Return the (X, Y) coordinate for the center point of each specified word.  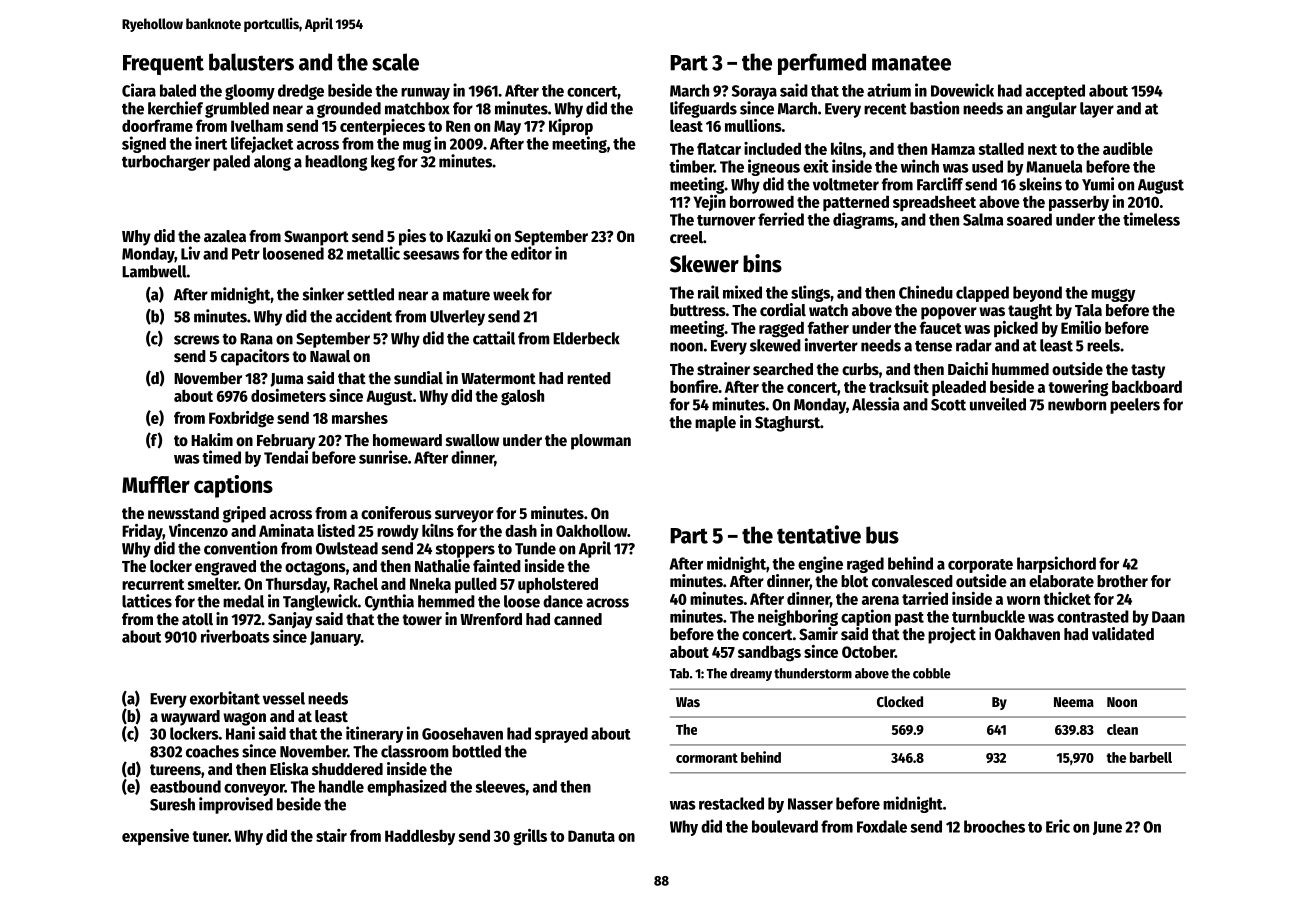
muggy (1113, 295)
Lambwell (154, 271)
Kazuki (469, 235)
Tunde (535, 548)
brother (1122, 581)
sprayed (561, 735)
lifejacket (262, 144)
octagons (315, 568)
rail (708, 292)
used (987, 166)
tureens (175, 770)
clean (1122, 729)
